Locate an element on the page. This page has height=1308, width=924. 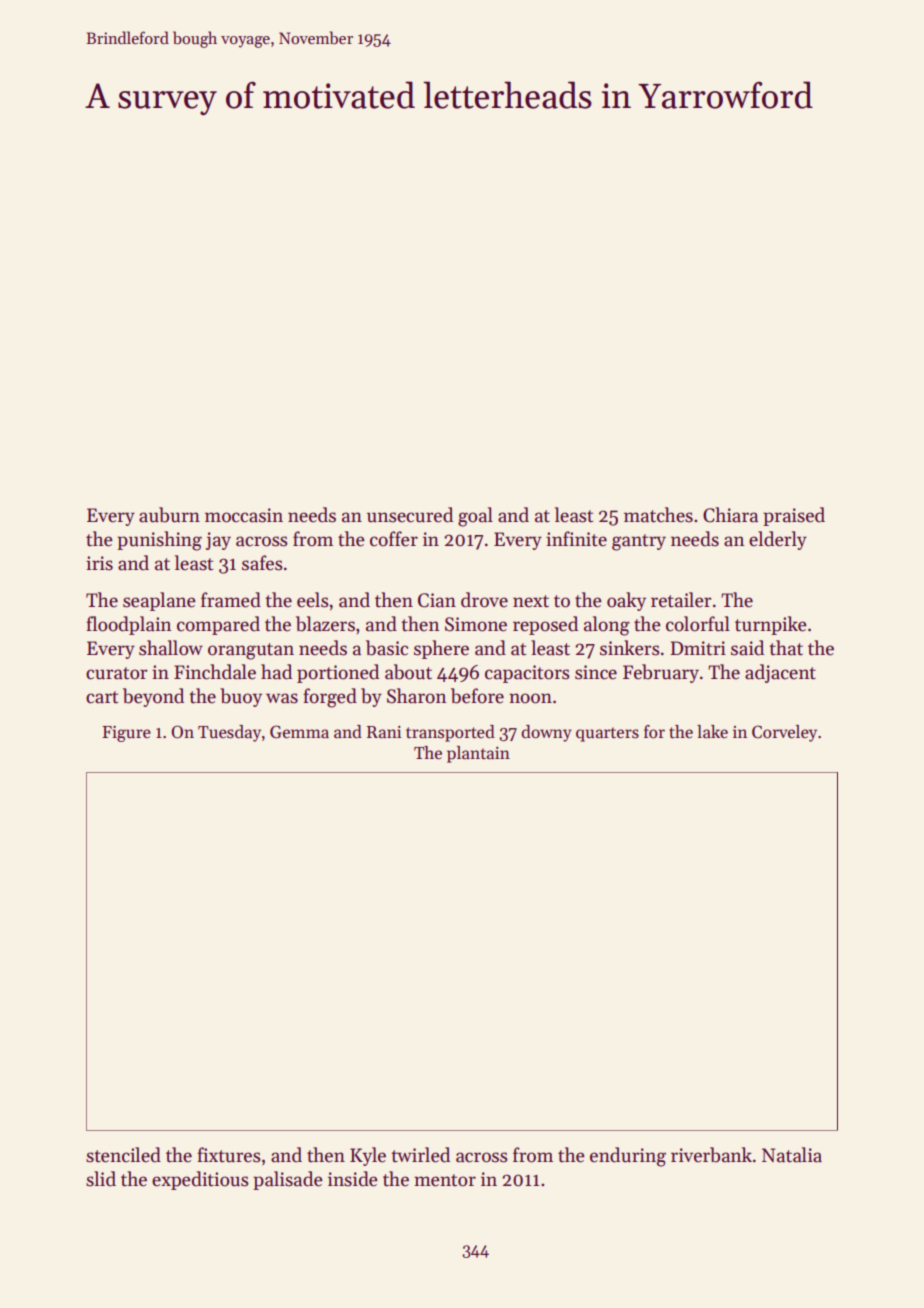
Figure is located at coordinates (126, 734).
